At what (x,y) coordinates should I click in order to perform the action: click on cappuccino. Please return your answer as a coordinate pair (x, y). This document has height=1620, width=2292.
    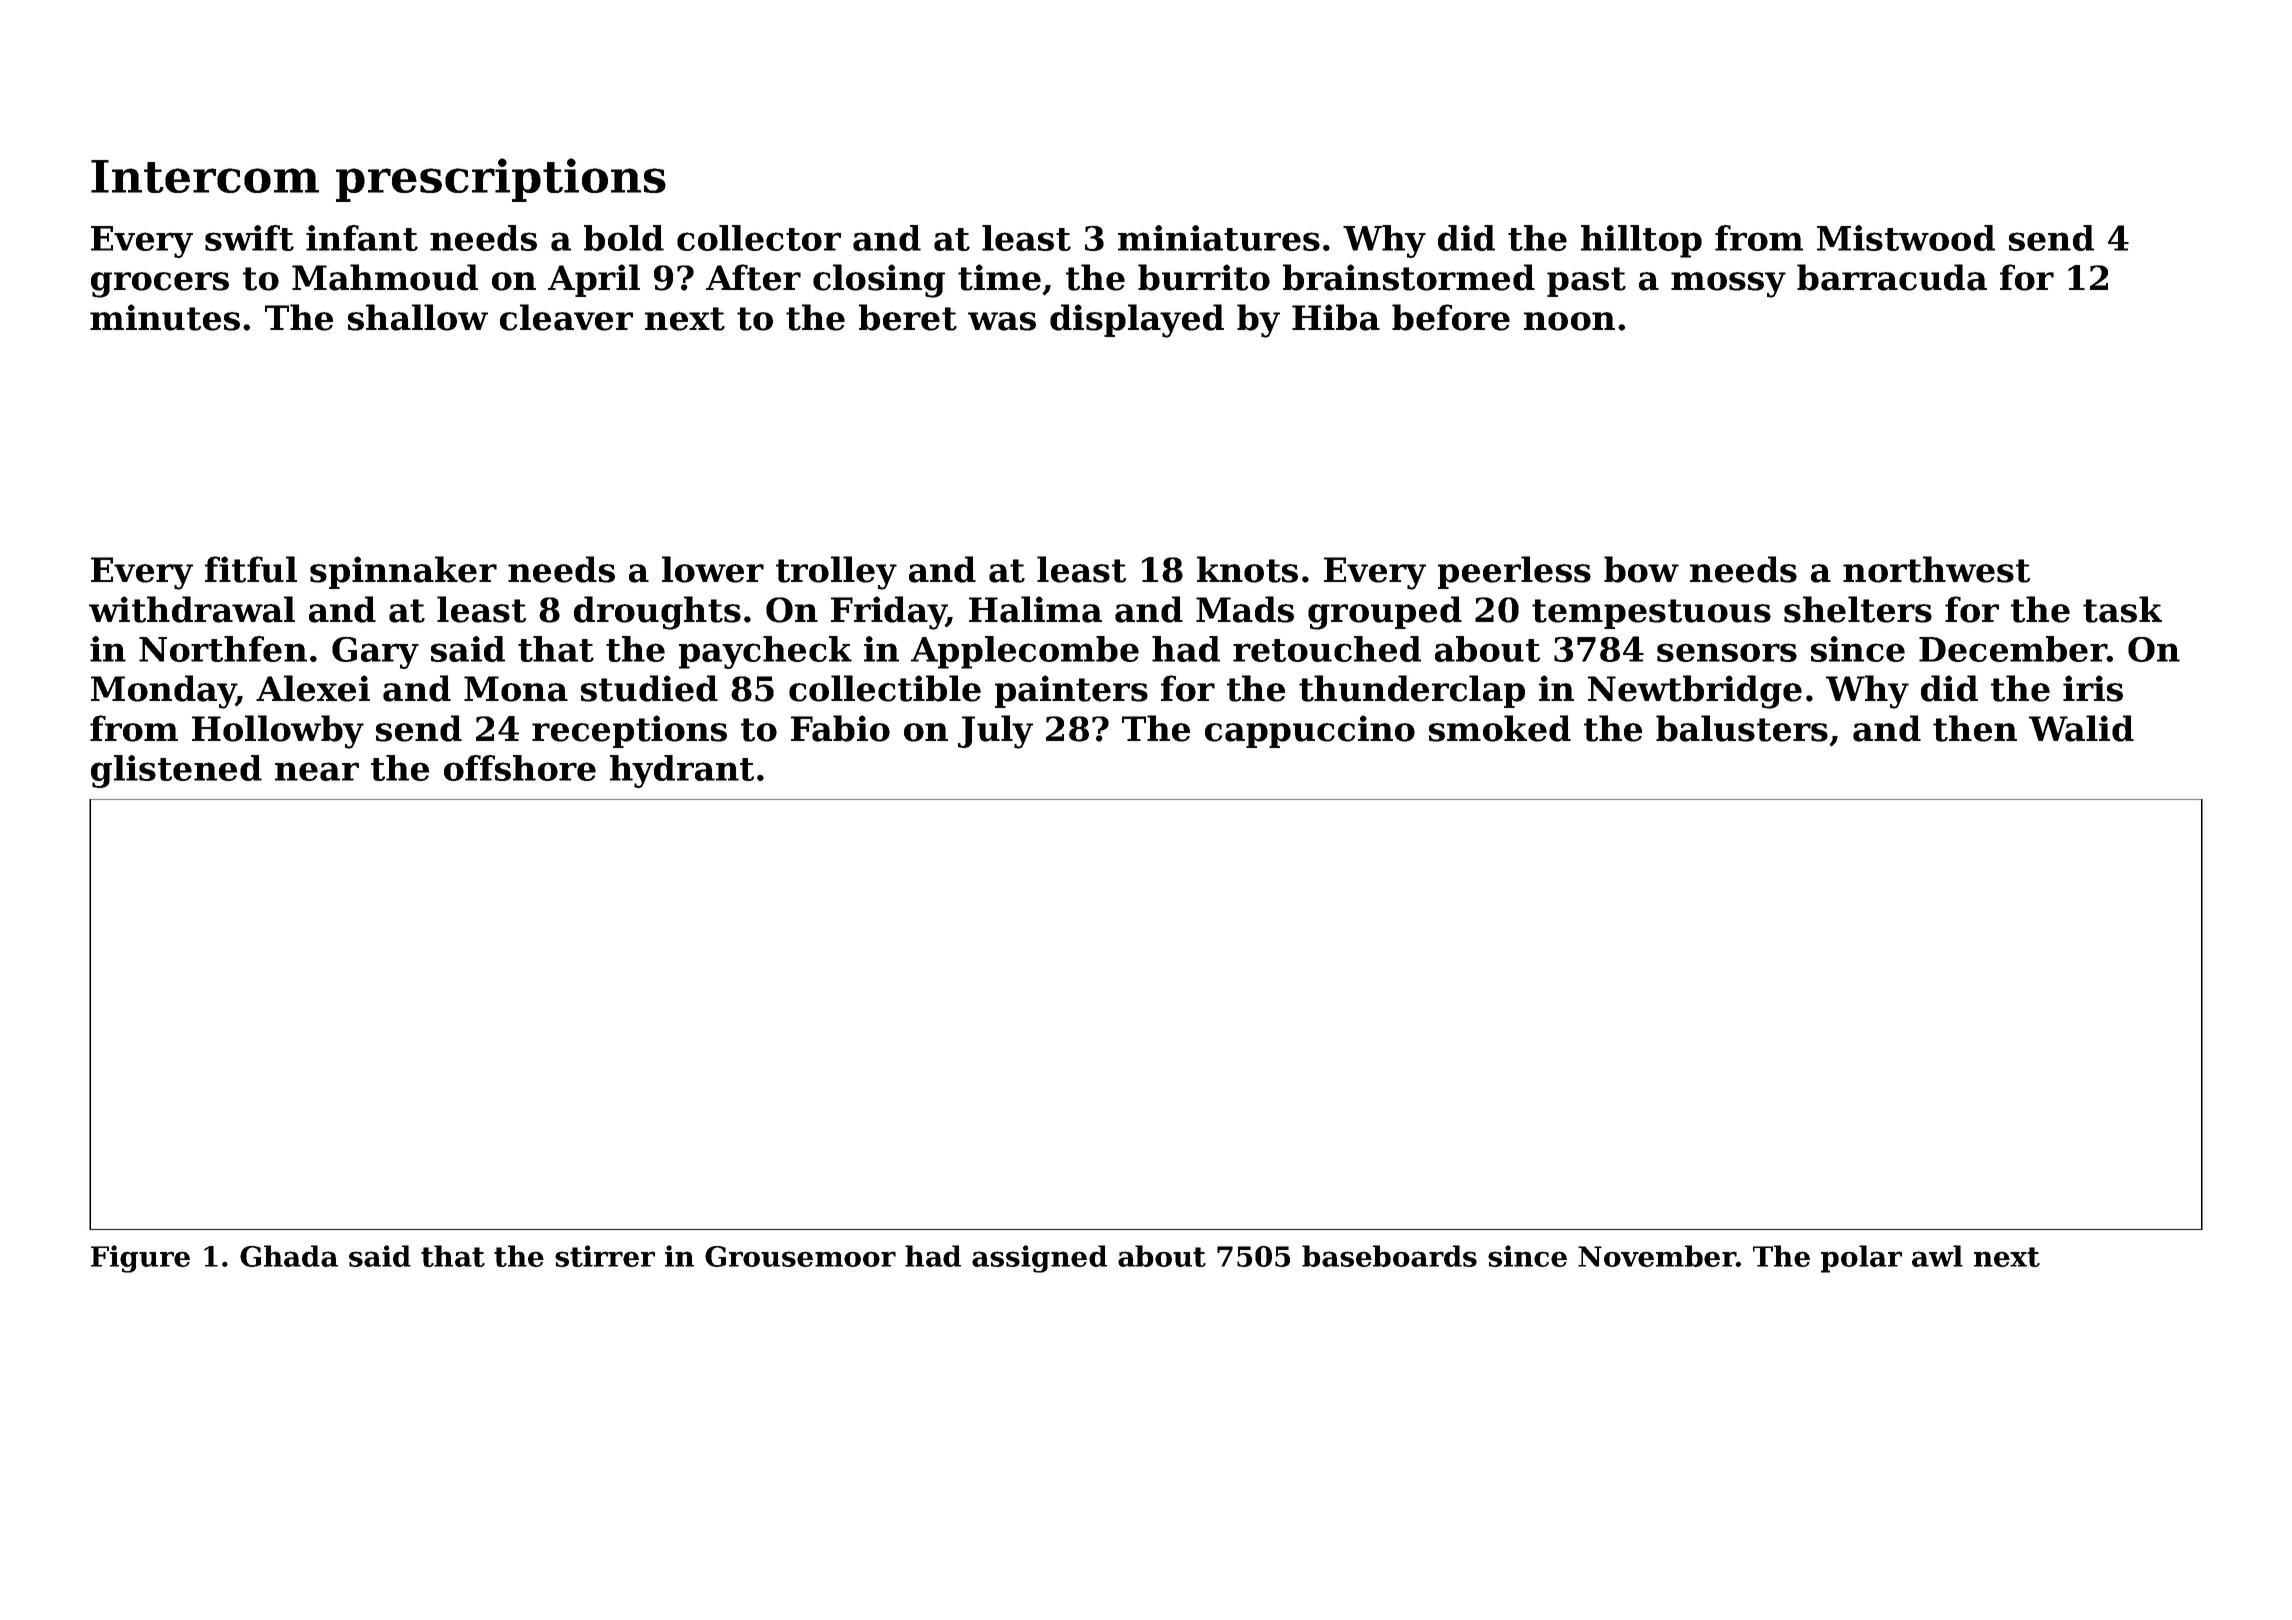
    Looking at the image, I should click on (1310, 731).
